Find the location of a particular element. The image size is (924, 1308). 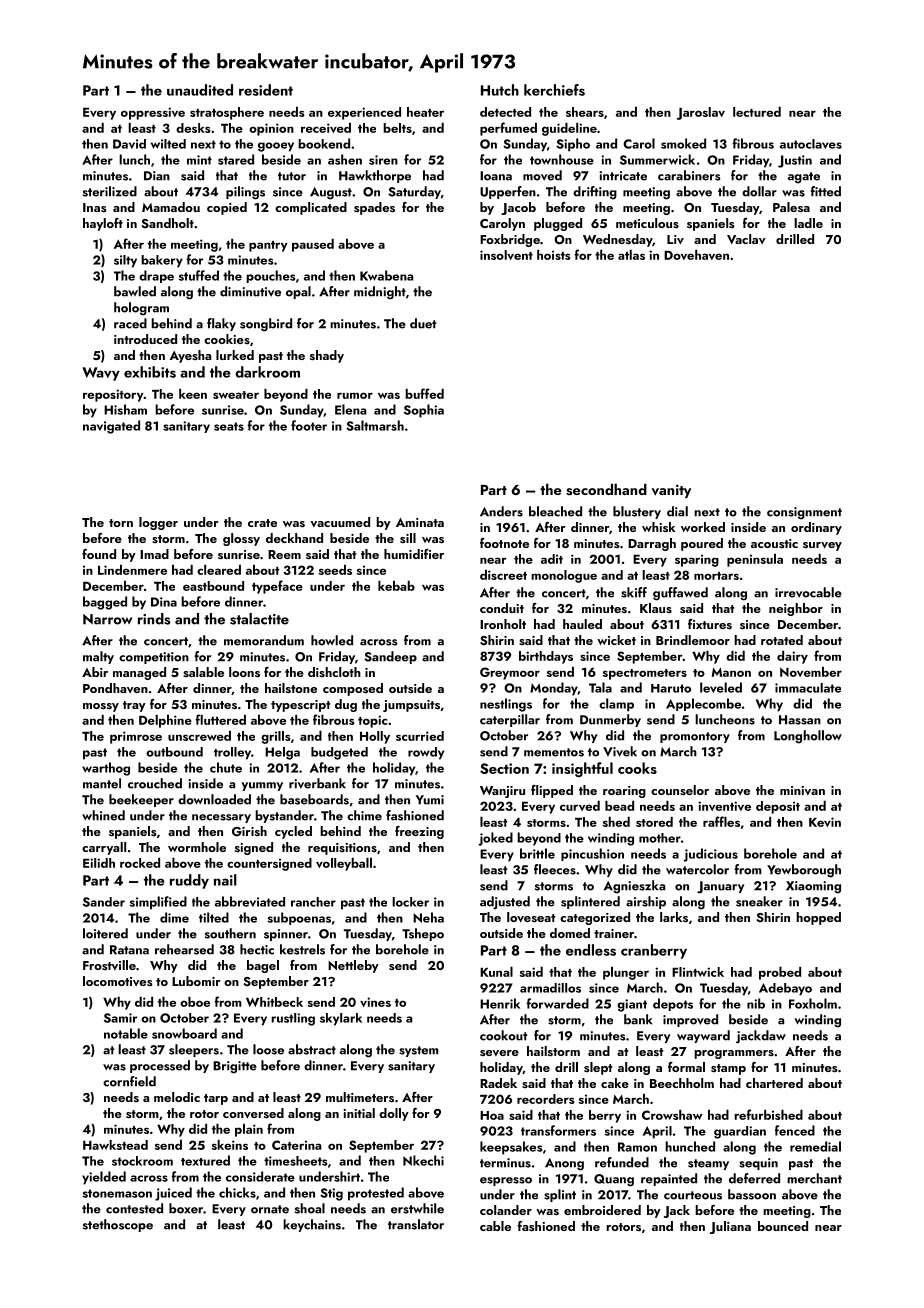

howled is located at coordinates (332, 640).
